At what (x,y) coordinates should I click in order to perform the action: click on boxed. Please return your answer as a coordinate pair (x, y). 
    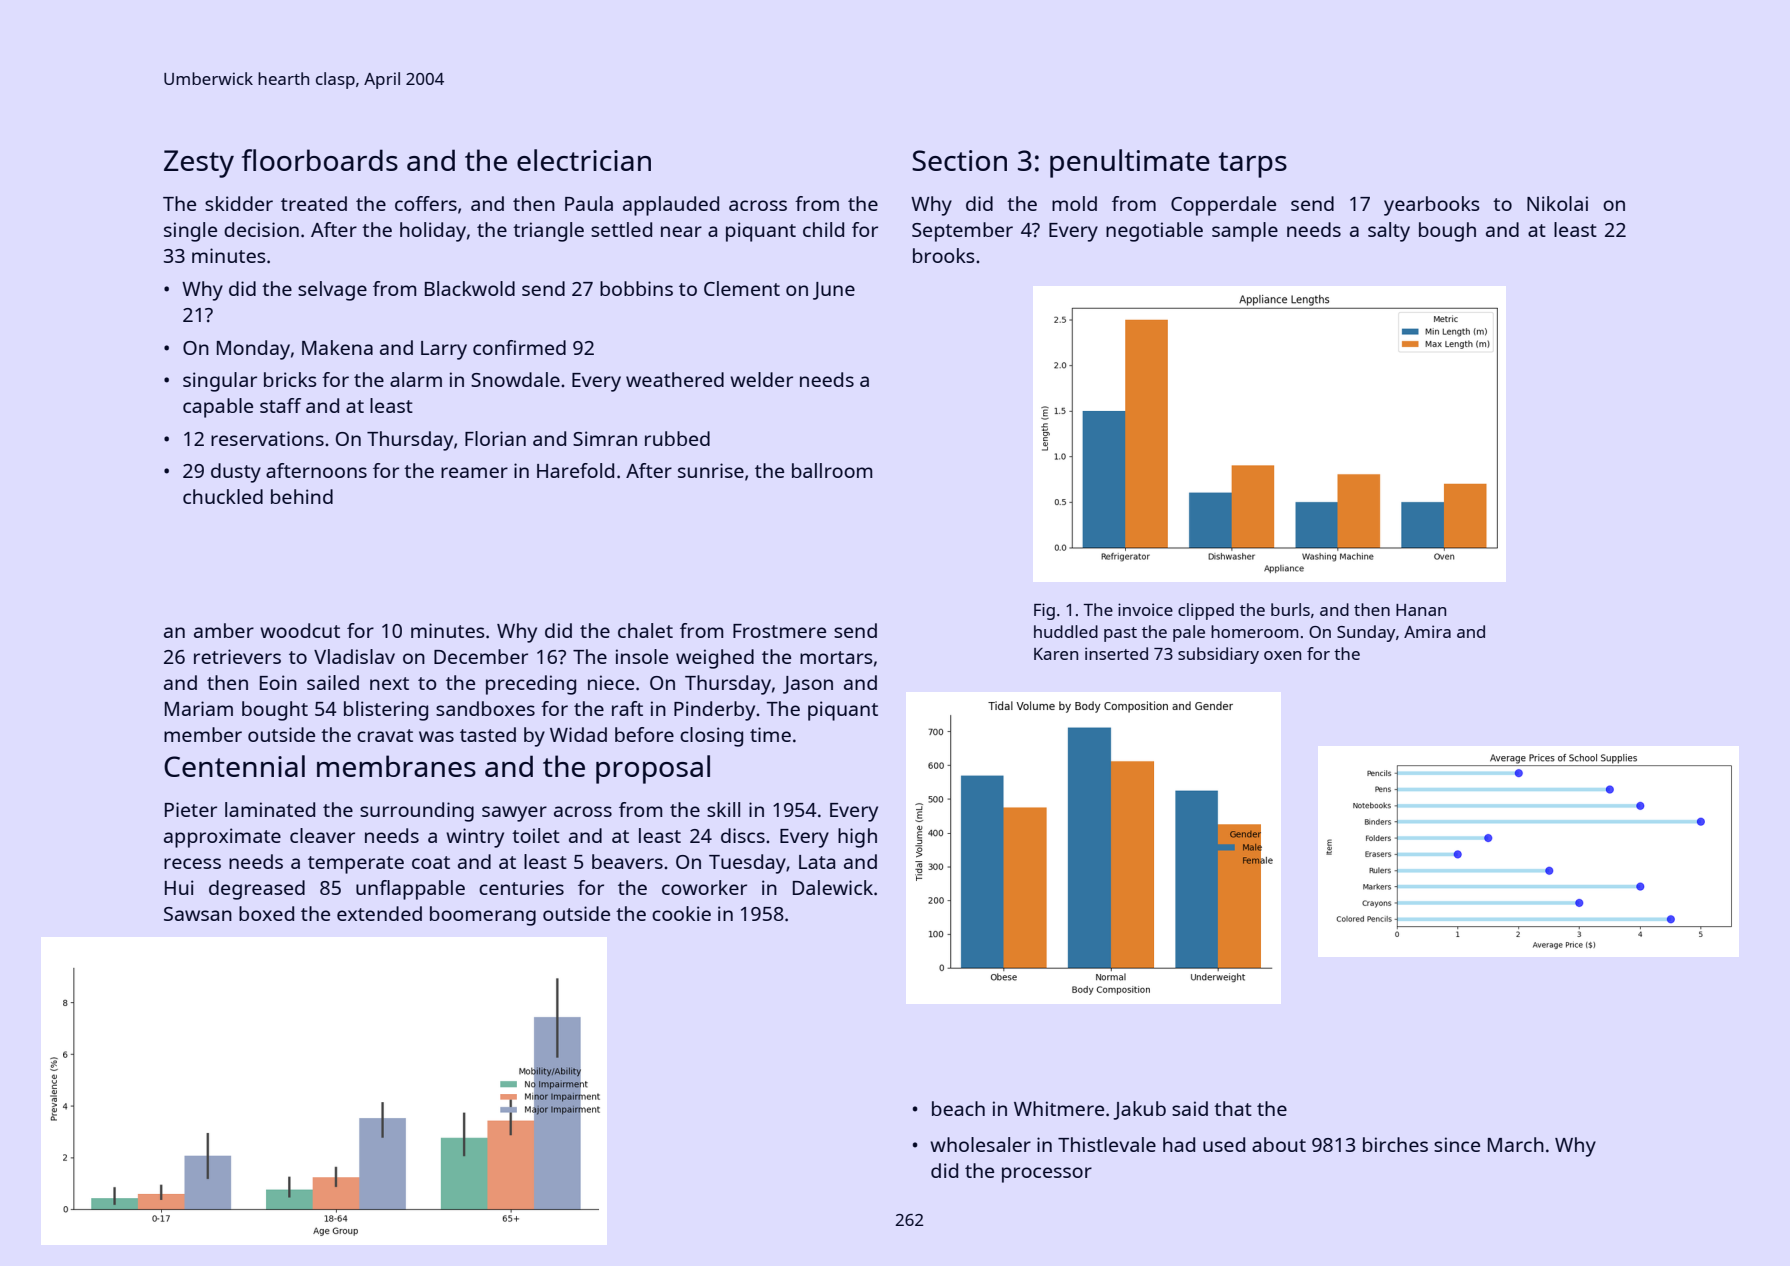
    Looking at the image, I should click on (266, 913).
